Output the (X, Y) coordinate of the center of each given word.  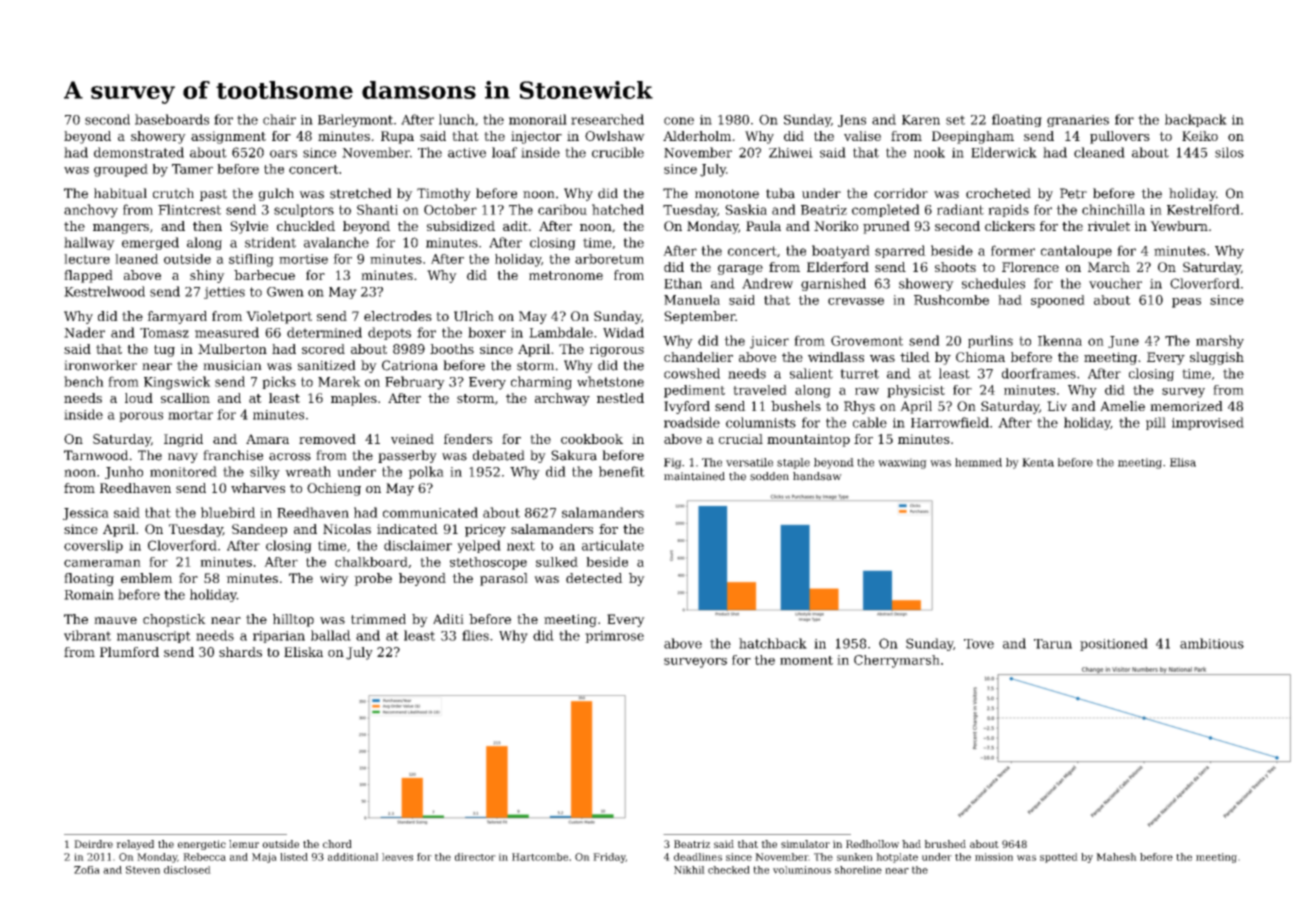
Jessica (86, 514)
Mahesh (1116, 857)
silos (1229, 152)
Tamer (192, 169)
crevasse (856, 301)
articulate (613, 545)
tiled (915, 357)
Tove (979, 644)
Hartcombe (540, 857)
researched (607, 119)
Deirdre (93, 844)
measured (227, 332)
